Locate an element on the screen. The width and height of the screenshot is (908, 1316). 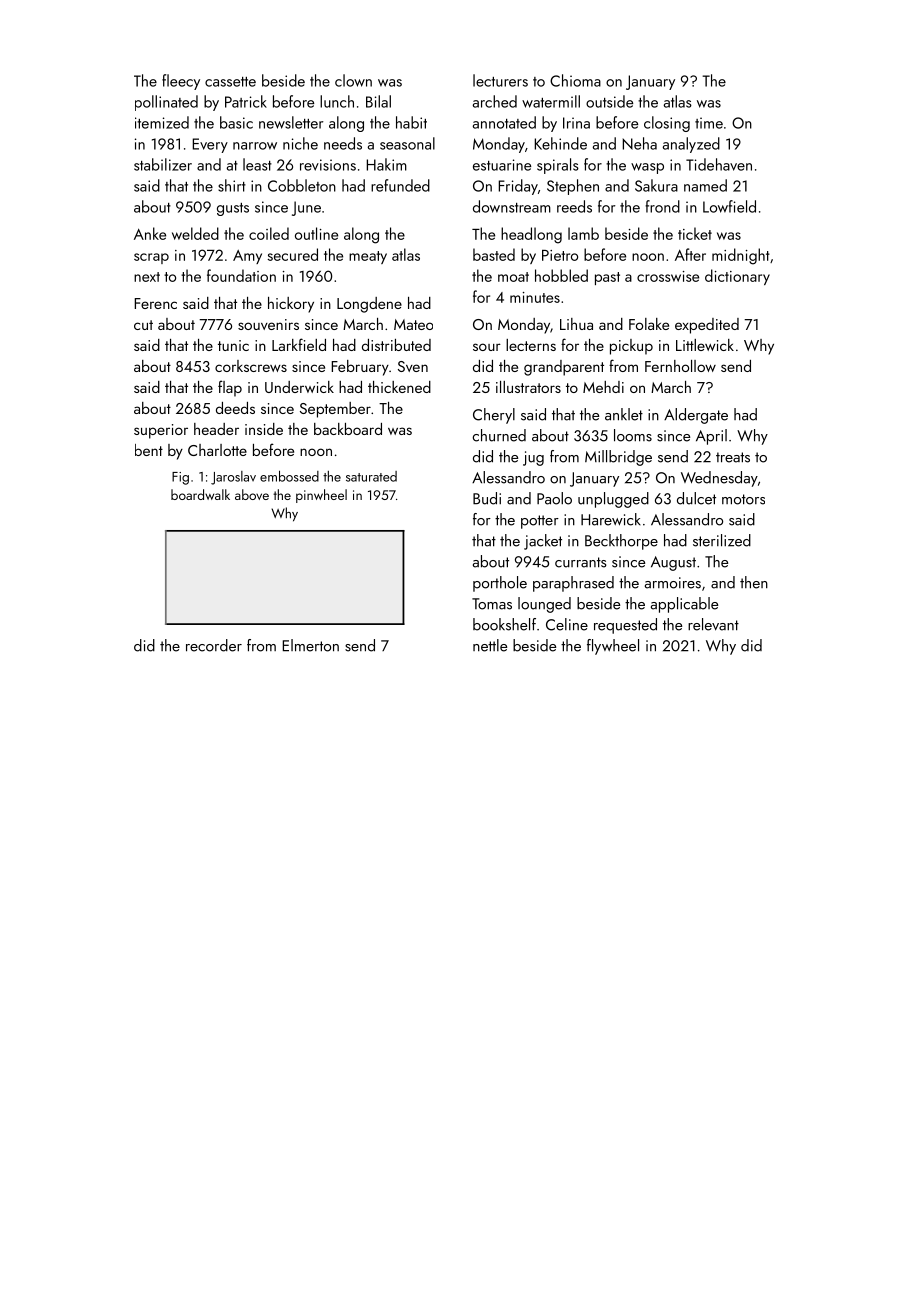
bookshelf is located at coordinates (504, 624).
